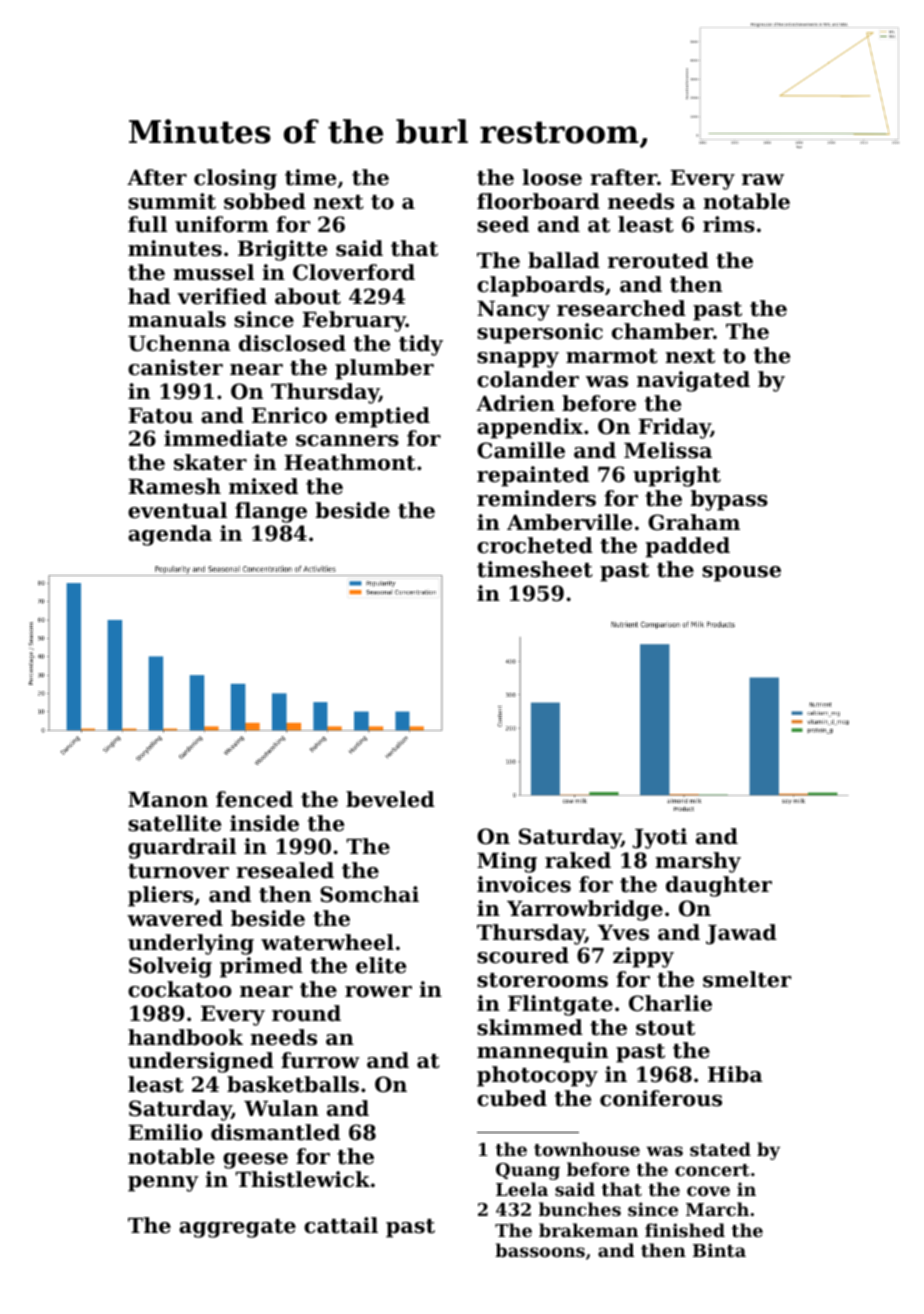  Describe the element at coordinates (275, 1132) in the screenshot. I see `dismantled` at that location.
